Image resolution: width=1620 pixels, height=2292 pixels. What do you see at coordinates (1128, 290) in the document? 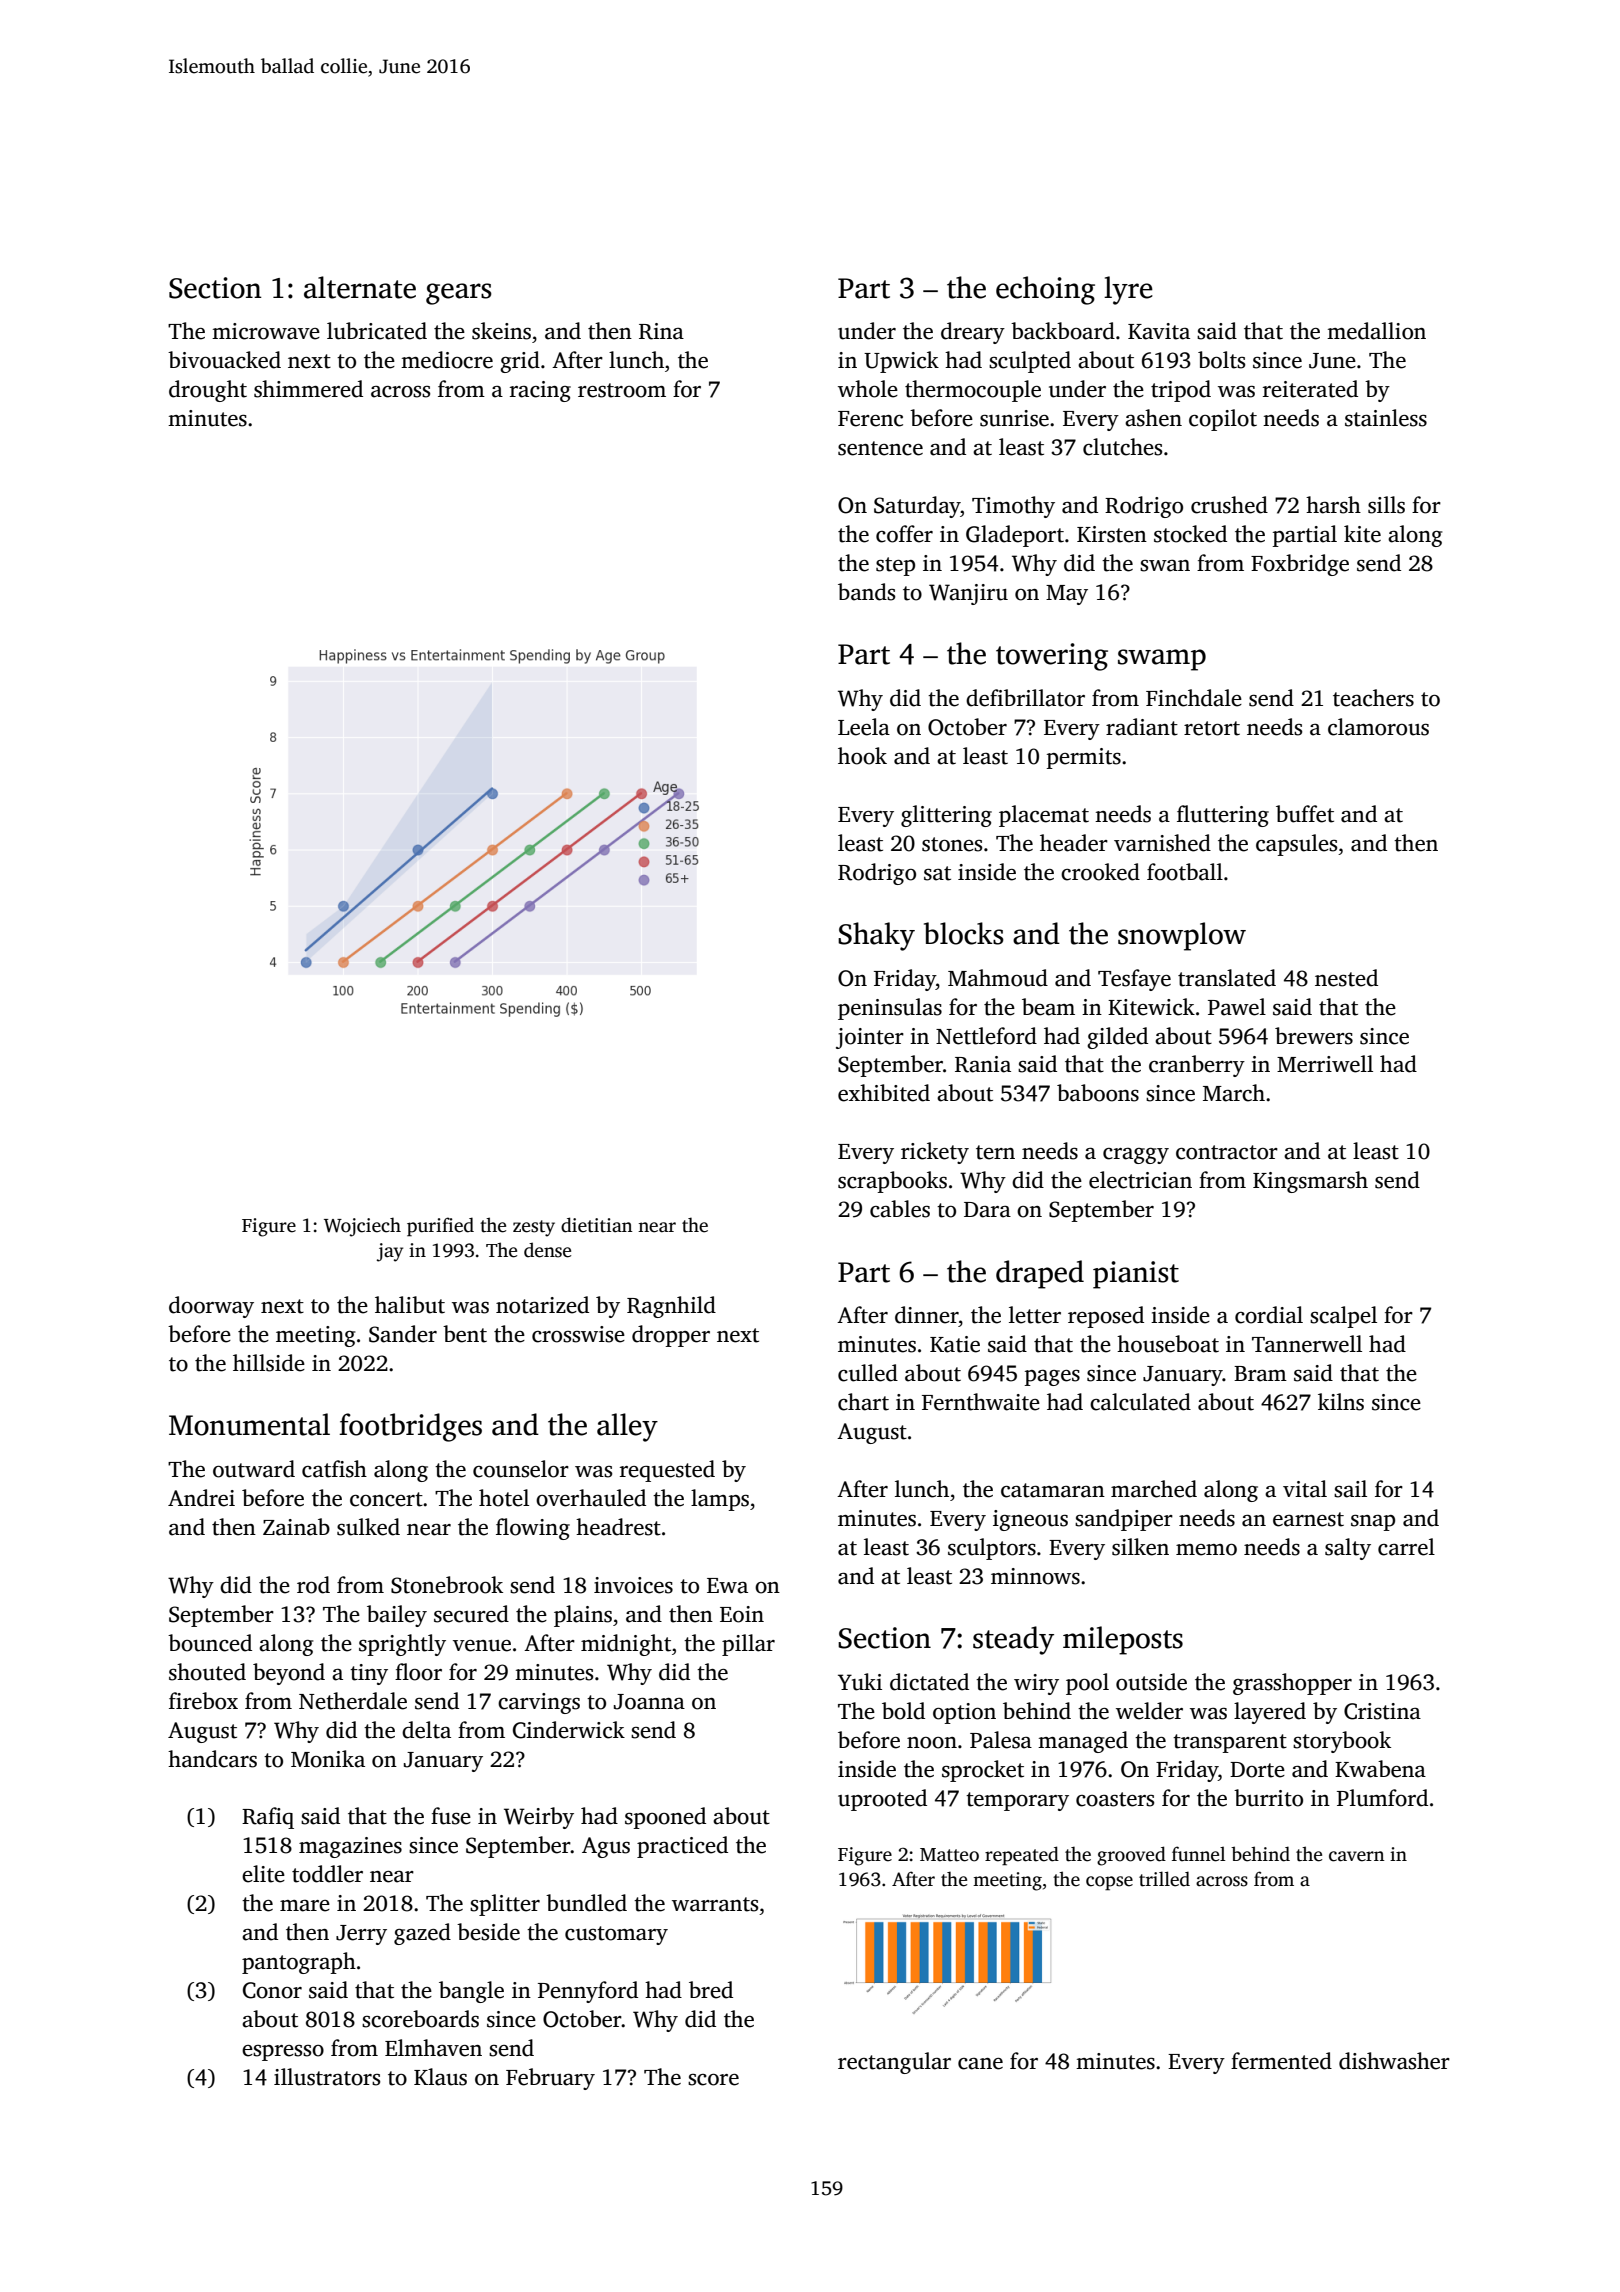
I see `lyre` at bounding box center [1128, 290].
